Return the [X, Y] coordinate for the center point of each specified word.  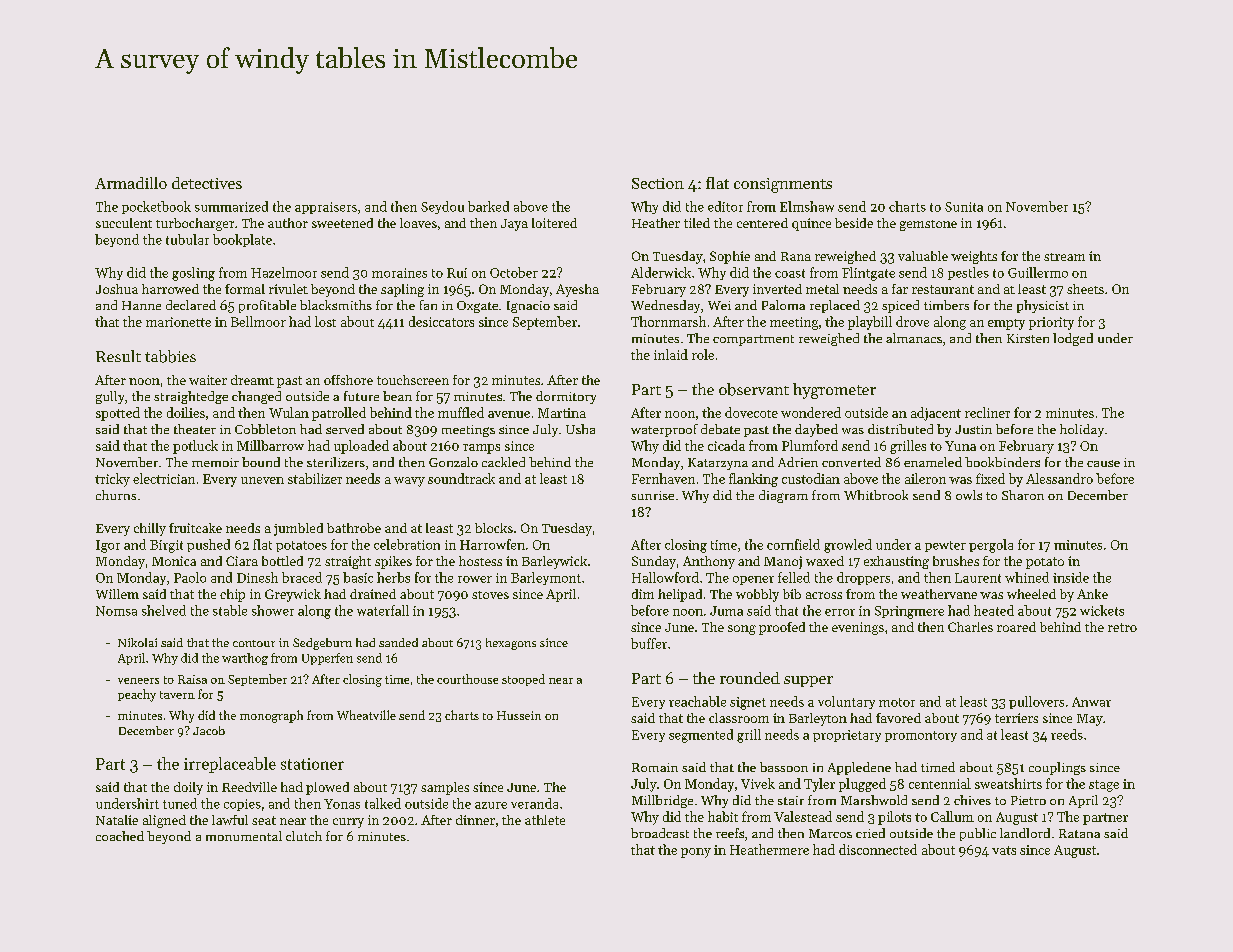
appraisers [326, 208]
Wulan [289, 412]
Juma [726, 611]
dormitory [566, 397]
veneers [138, 681]
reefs [730, 833]
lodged [1073, 339]
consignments [783, 185]
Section [658, 183]
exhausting [896, 562]
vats [1004, 850]
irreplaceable [230, 765]
